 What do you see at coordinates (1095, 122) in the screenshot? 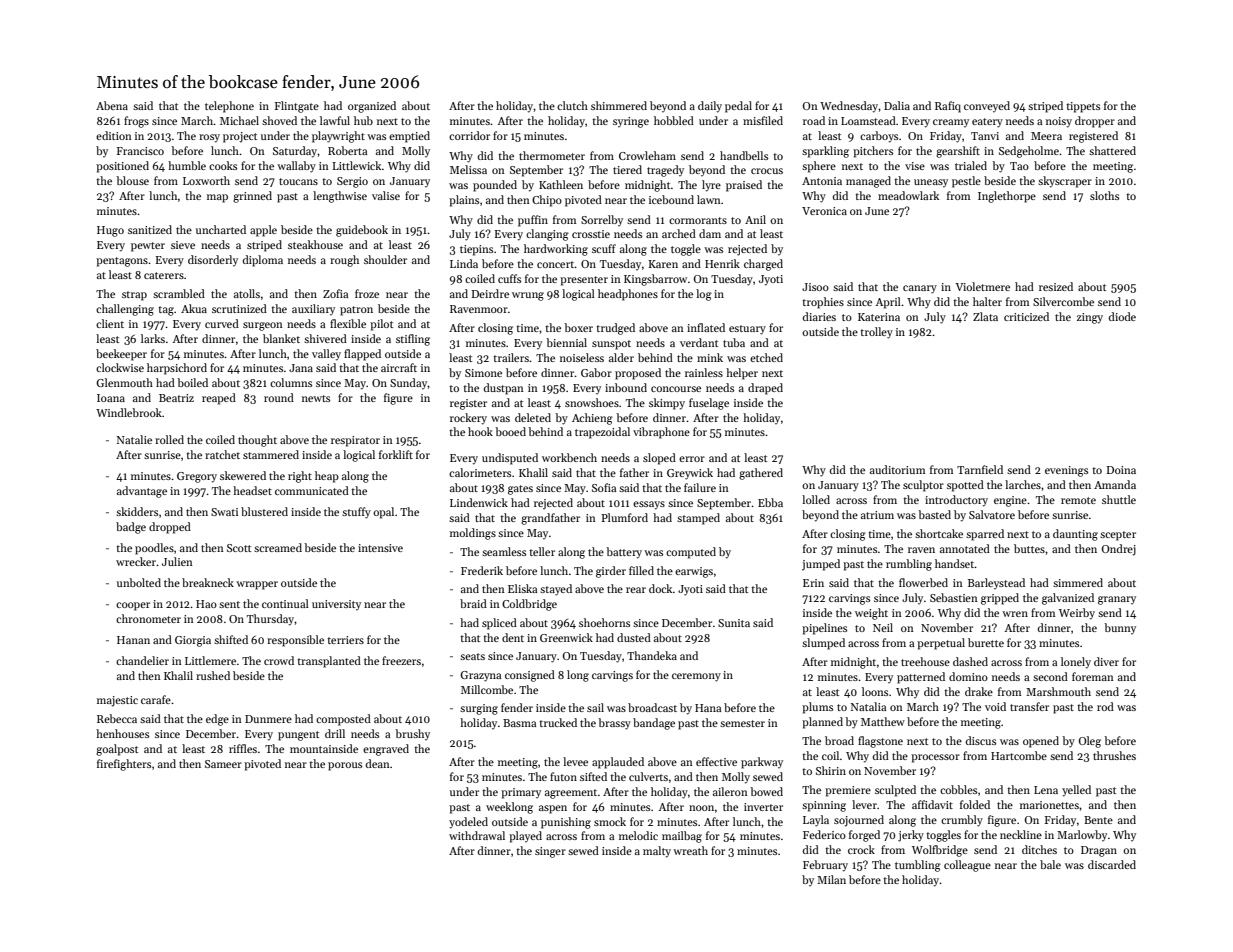
I see `dropper` at bounding box center [1095, 122].
